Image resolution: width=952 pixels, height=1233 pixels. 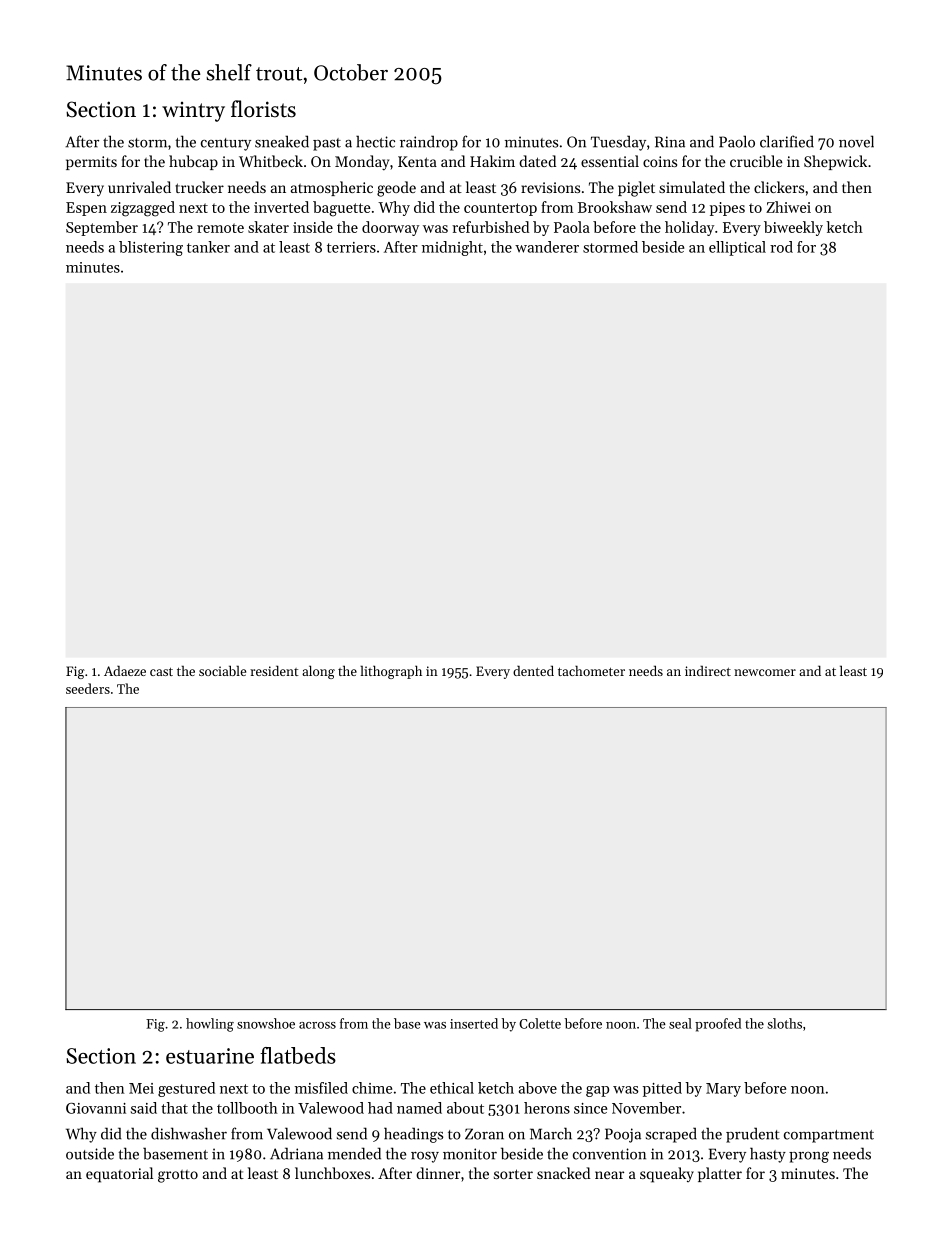 What do you see at coordinates (708, 671) in the screenshot?
I see `indirect` at bounding box center [708, 671].
